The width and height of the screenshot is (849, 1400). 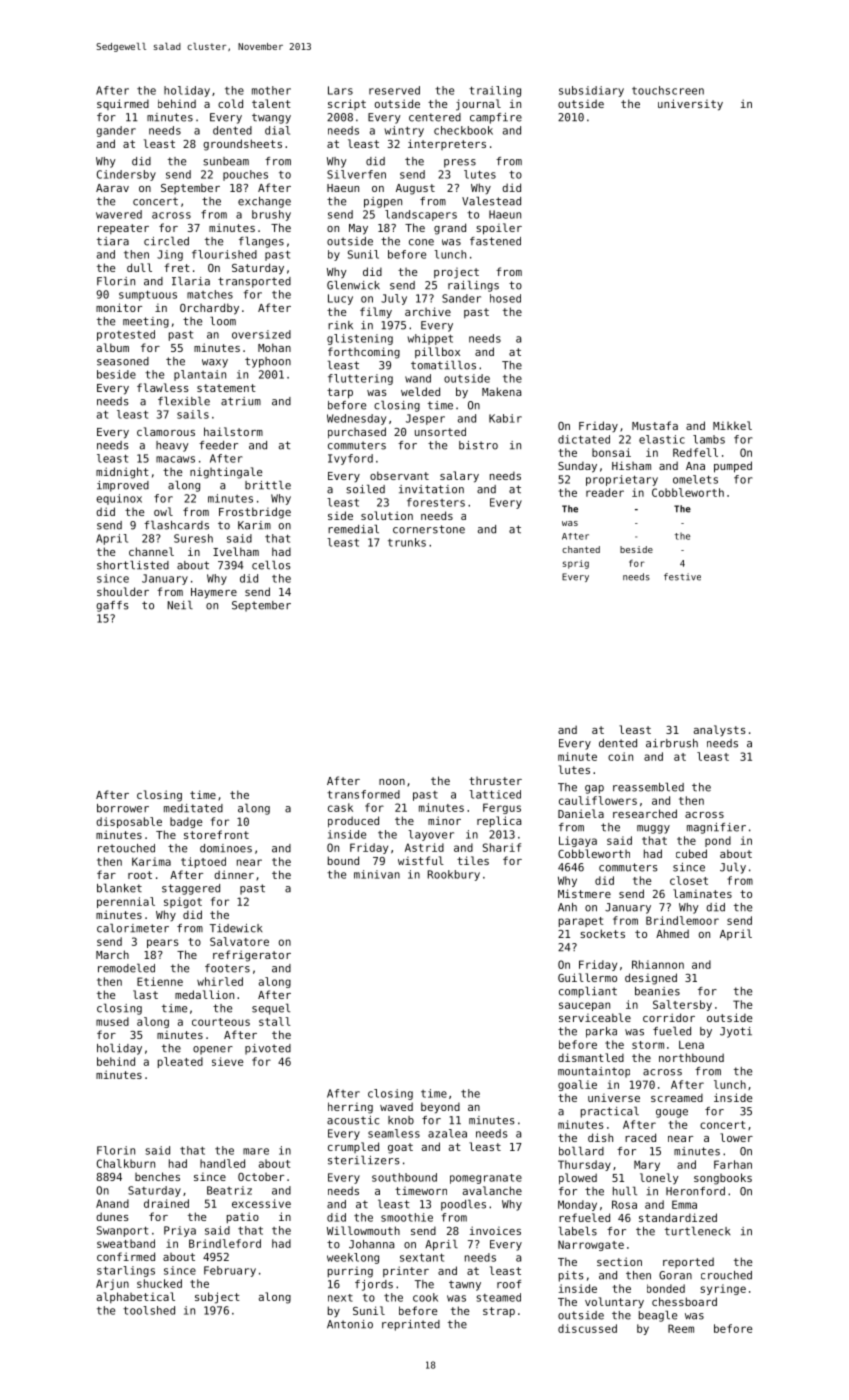 What do you see at coordinates (122, 1231) in the screenshot?
I see `Swanport` at bounding box center [122, 1231].
